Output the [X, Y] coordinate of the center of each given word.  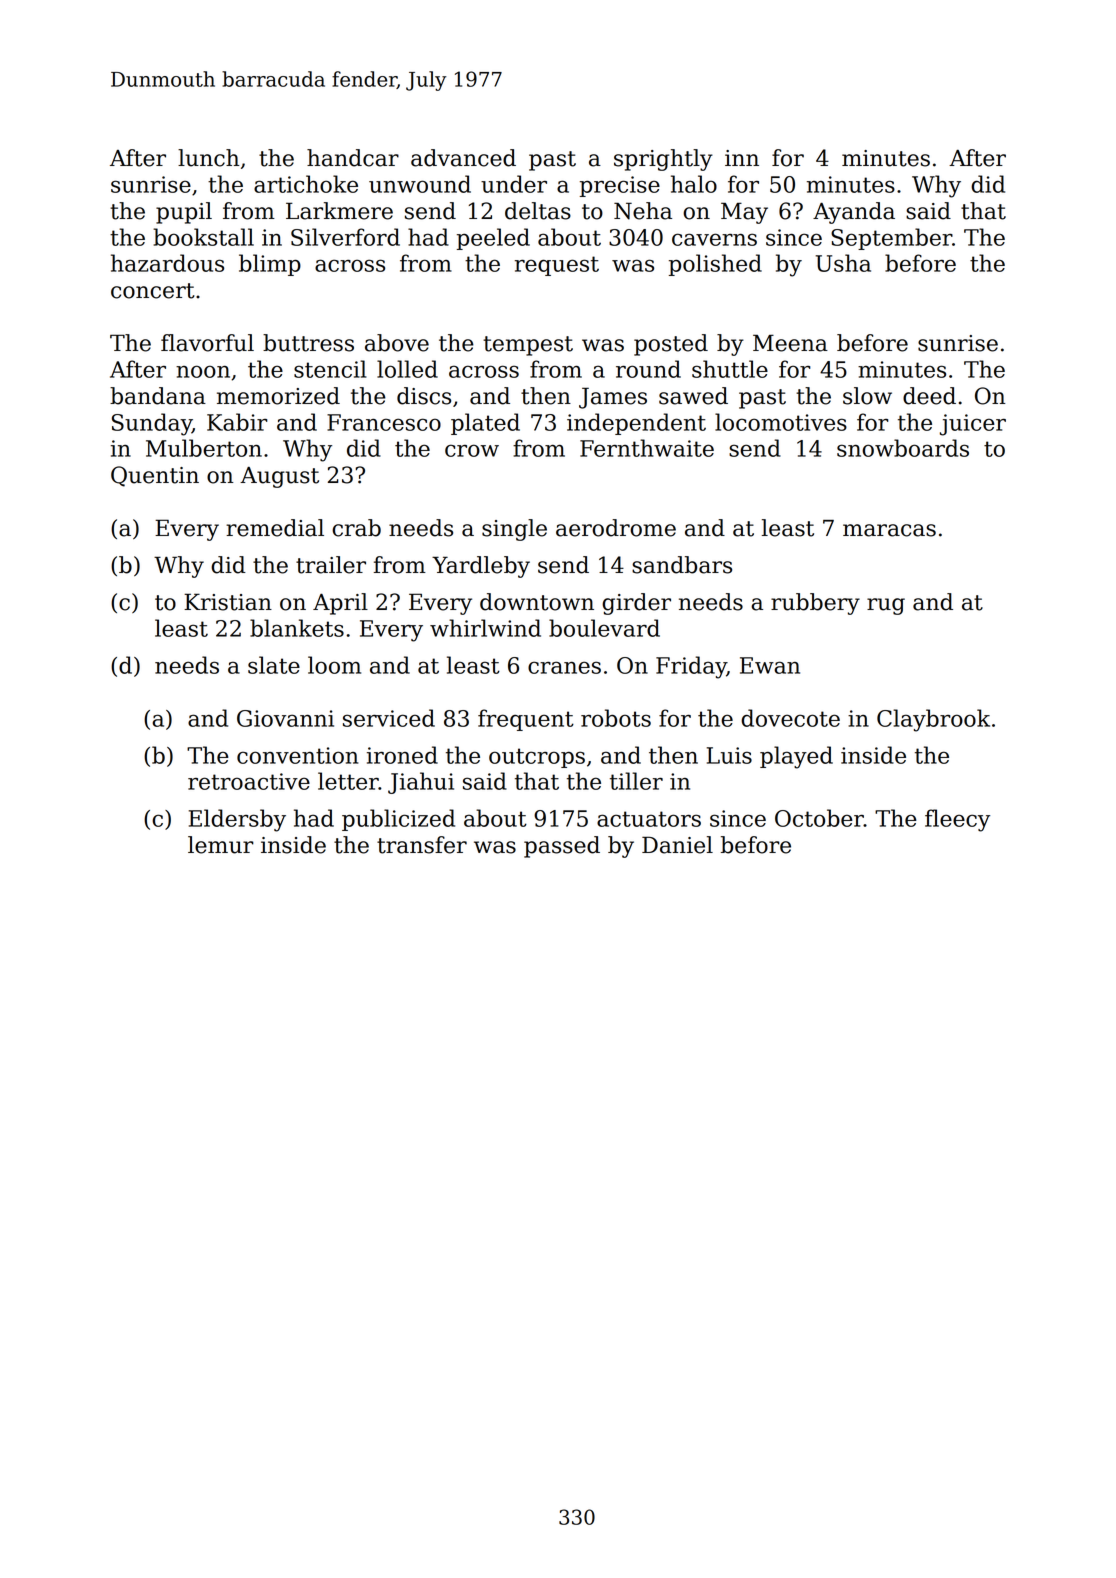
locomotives [781, 422]
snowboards [903, 448]
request [557, 266]
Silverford [345, 237]
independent [636, 424]
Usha [843, 263]
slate [274, 665]
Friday [691, 667]
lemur [221, 845]
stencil [330, 369]
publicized [398, 820]
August [279, 477]
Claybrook [933, 720]
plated [485, 424]
